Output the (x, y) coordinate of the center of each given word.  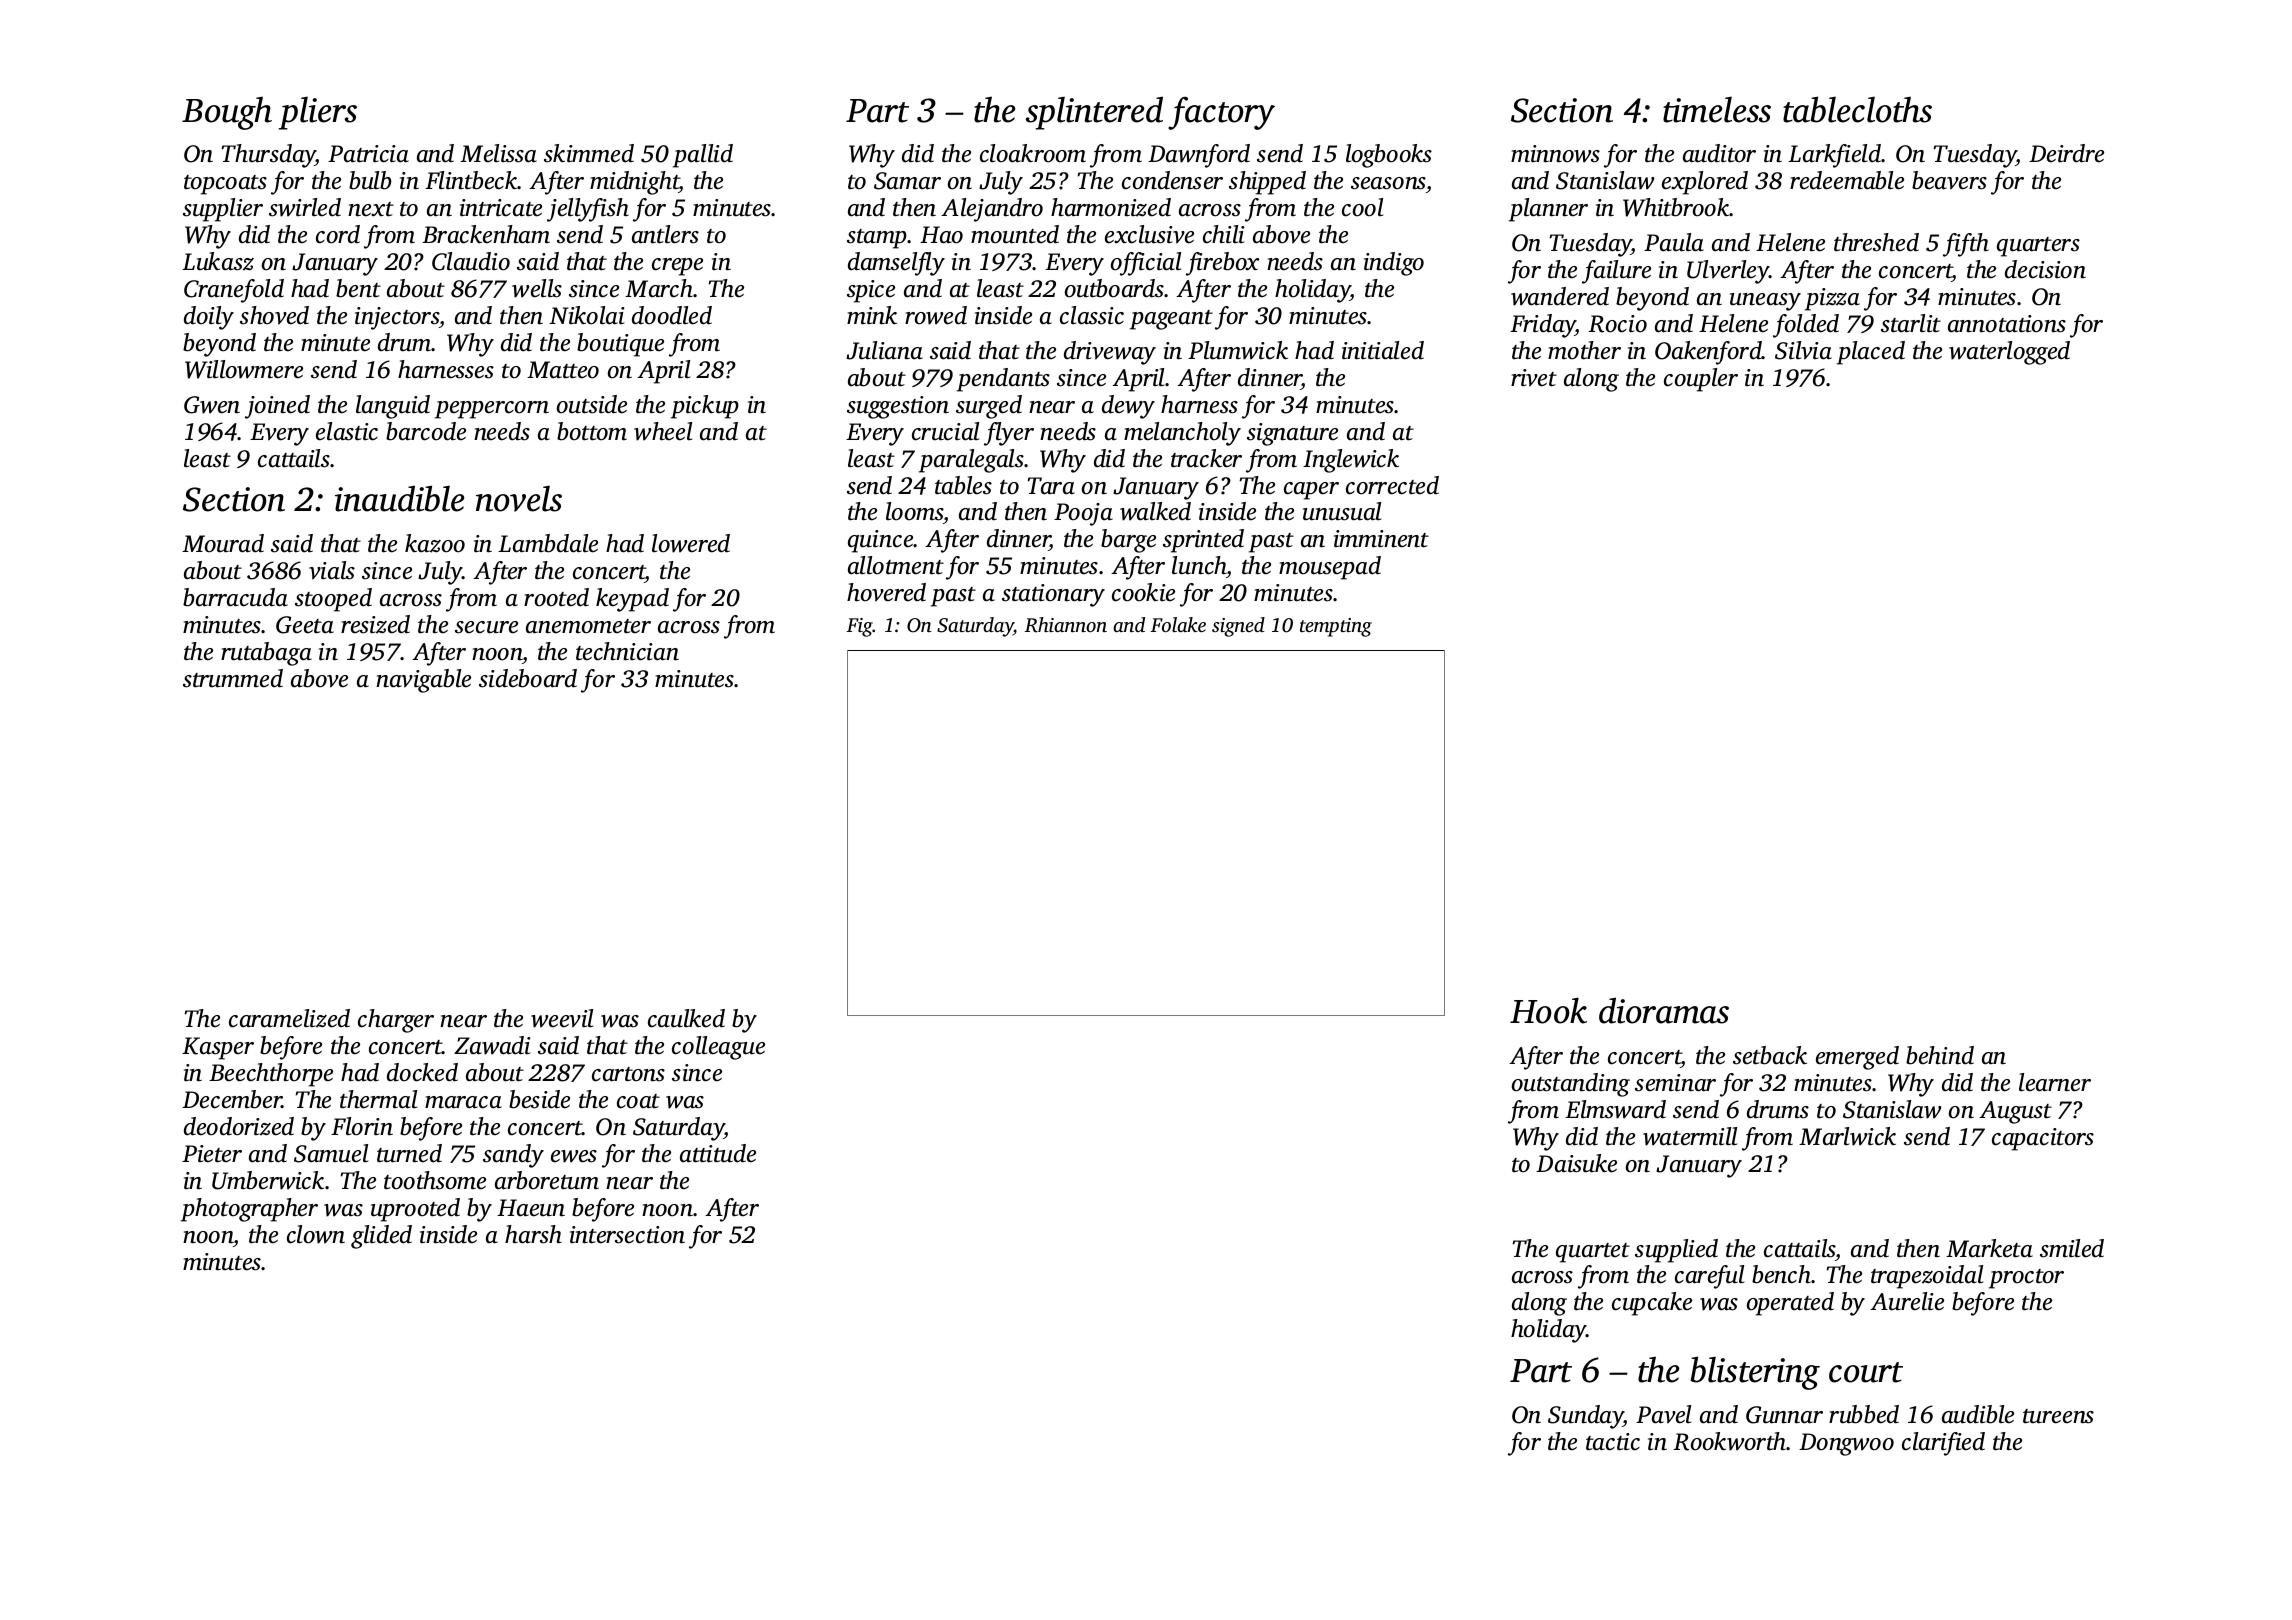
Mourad (223, 543)
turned (409, 1153)
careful (1709, 1277)
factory (1221, 113)
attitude (718, 1153)
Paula (1674, 242)
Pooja (1083, 514)
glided (381, 1237)
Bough (227, 113)
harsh (533, 1234)
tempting (1336, 627)
